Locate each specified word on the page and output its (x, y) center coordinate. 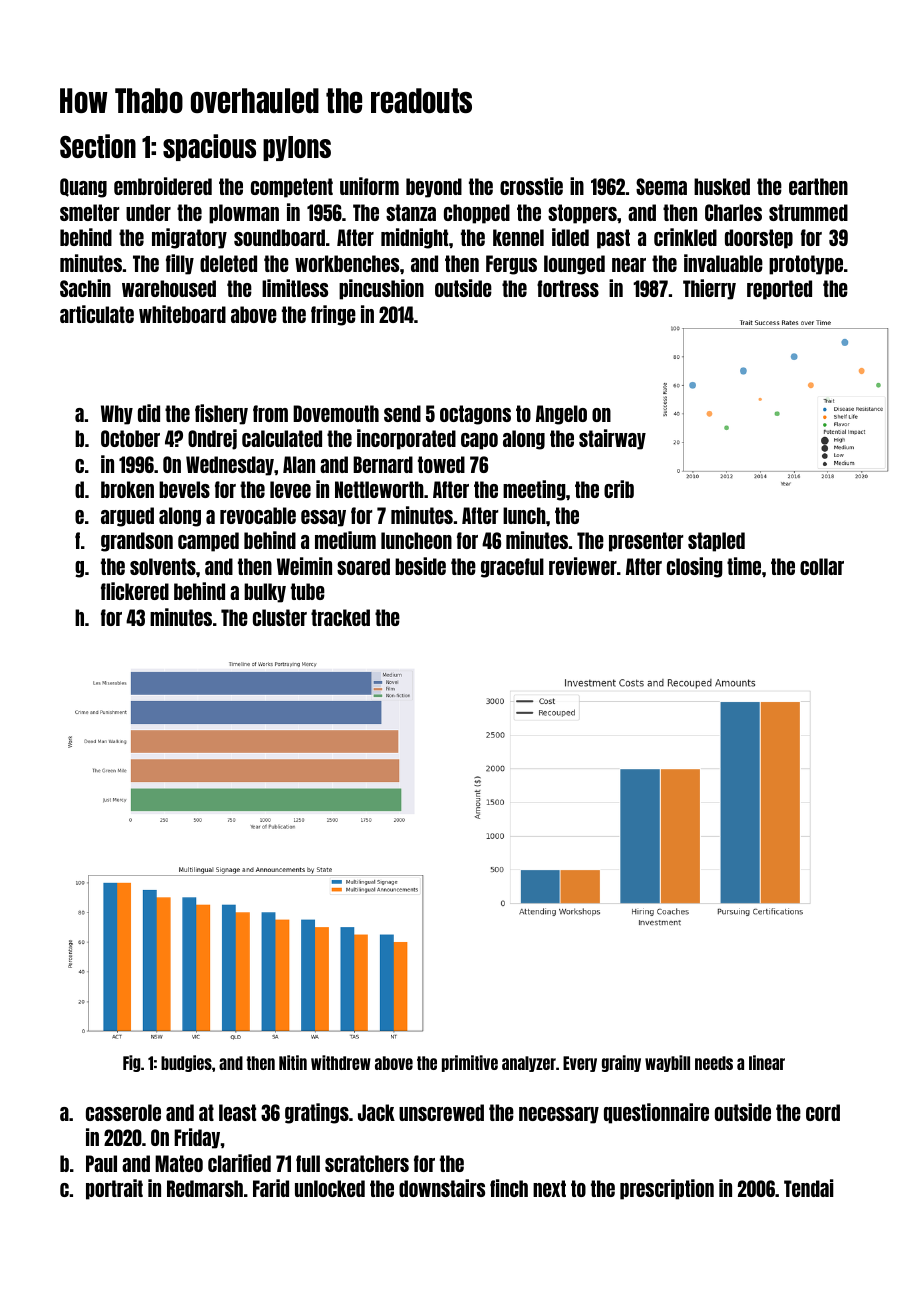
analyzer (529, 1064)
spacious (209, 147)
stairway (612, 439)
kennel (518, 237)
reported (779, 290)
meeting (534, 490)
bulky (265, 593)
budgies (186, 1063)
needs (714, 1063)
